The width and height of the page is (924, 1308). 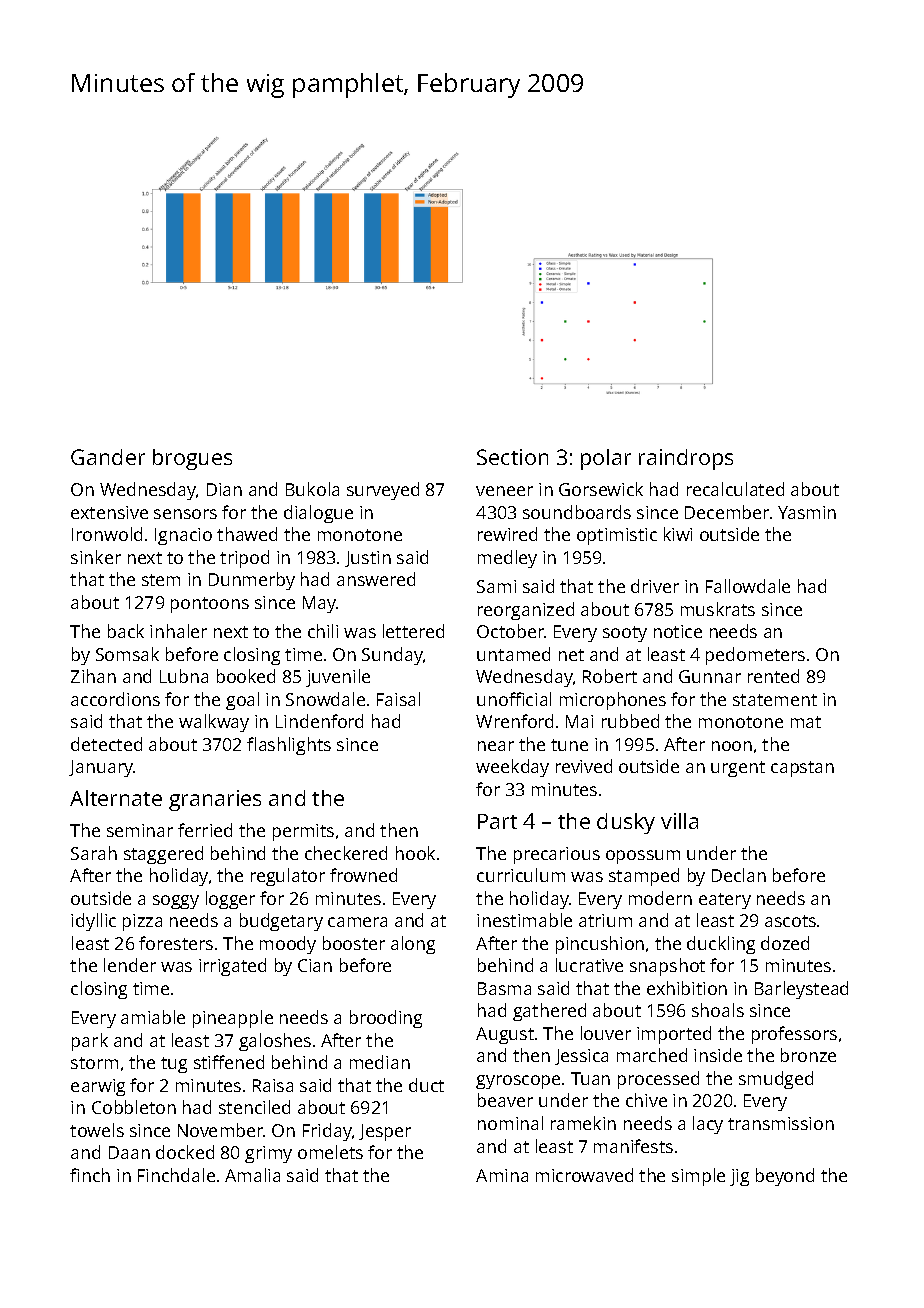 What do you see at coordinates (524, 920) in the page?
I see `inestimable` at bounding box center [524, 920].
